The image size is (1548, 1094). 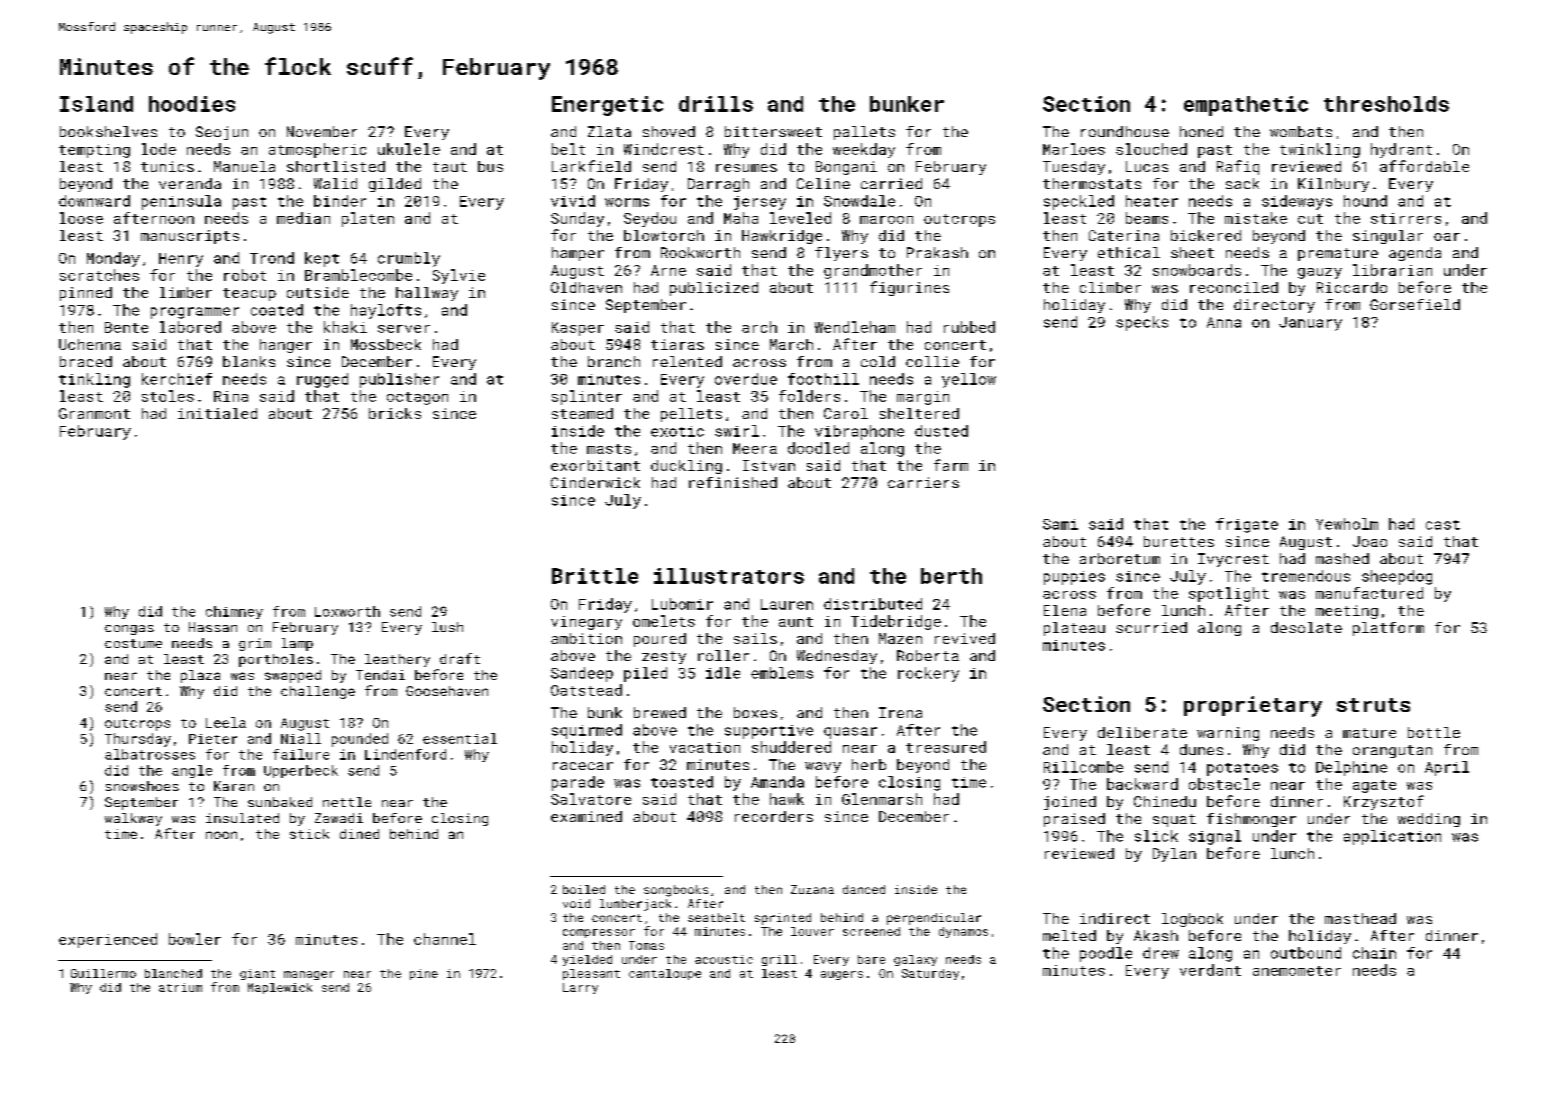 What do you see at coordinates (309, 834) in the image?
I see `stick` at bounding box center [309, 834].
